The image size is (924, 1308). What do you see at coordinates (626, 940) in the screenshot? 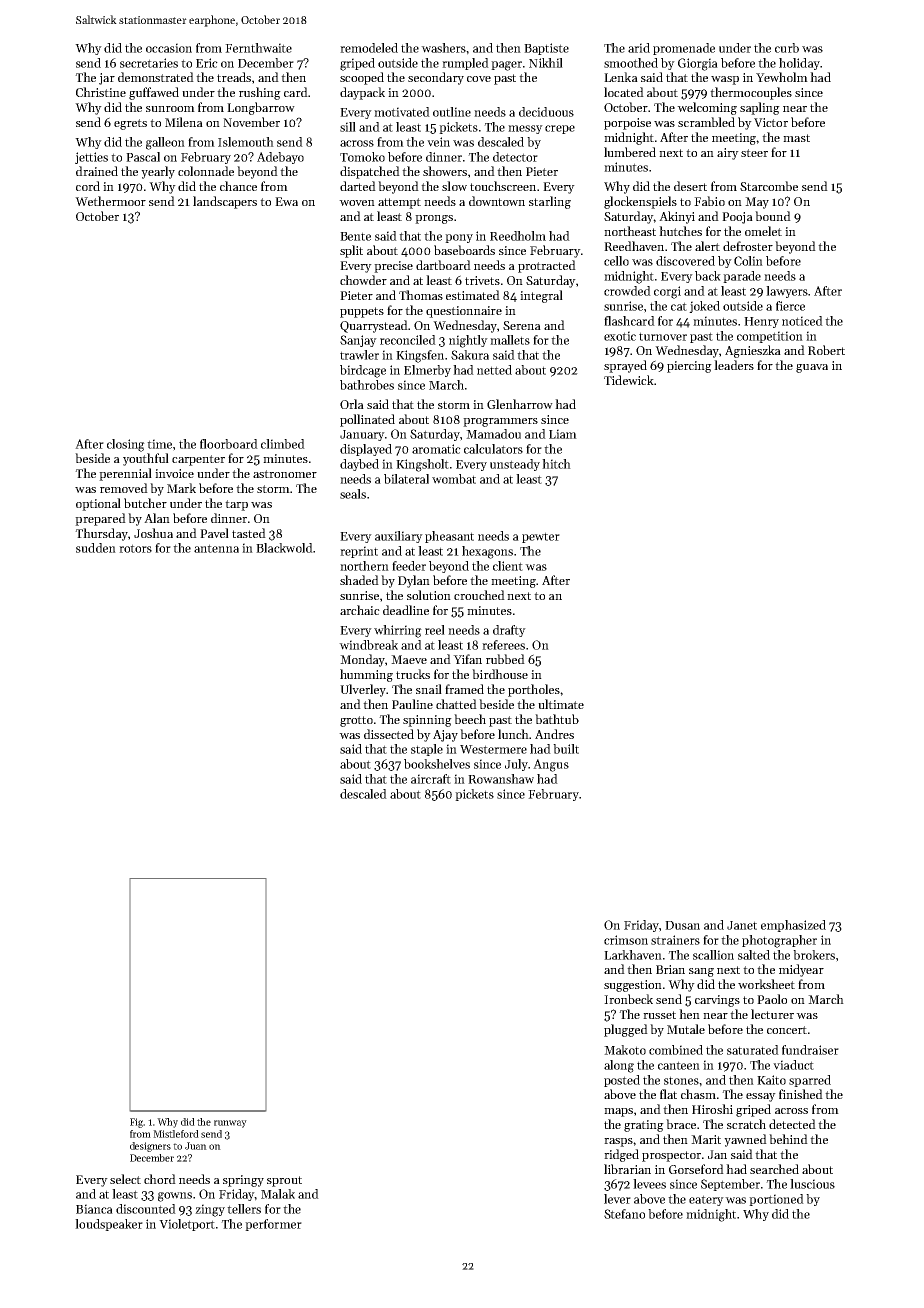
I see `crimson` at bounding box center [626, 940].
